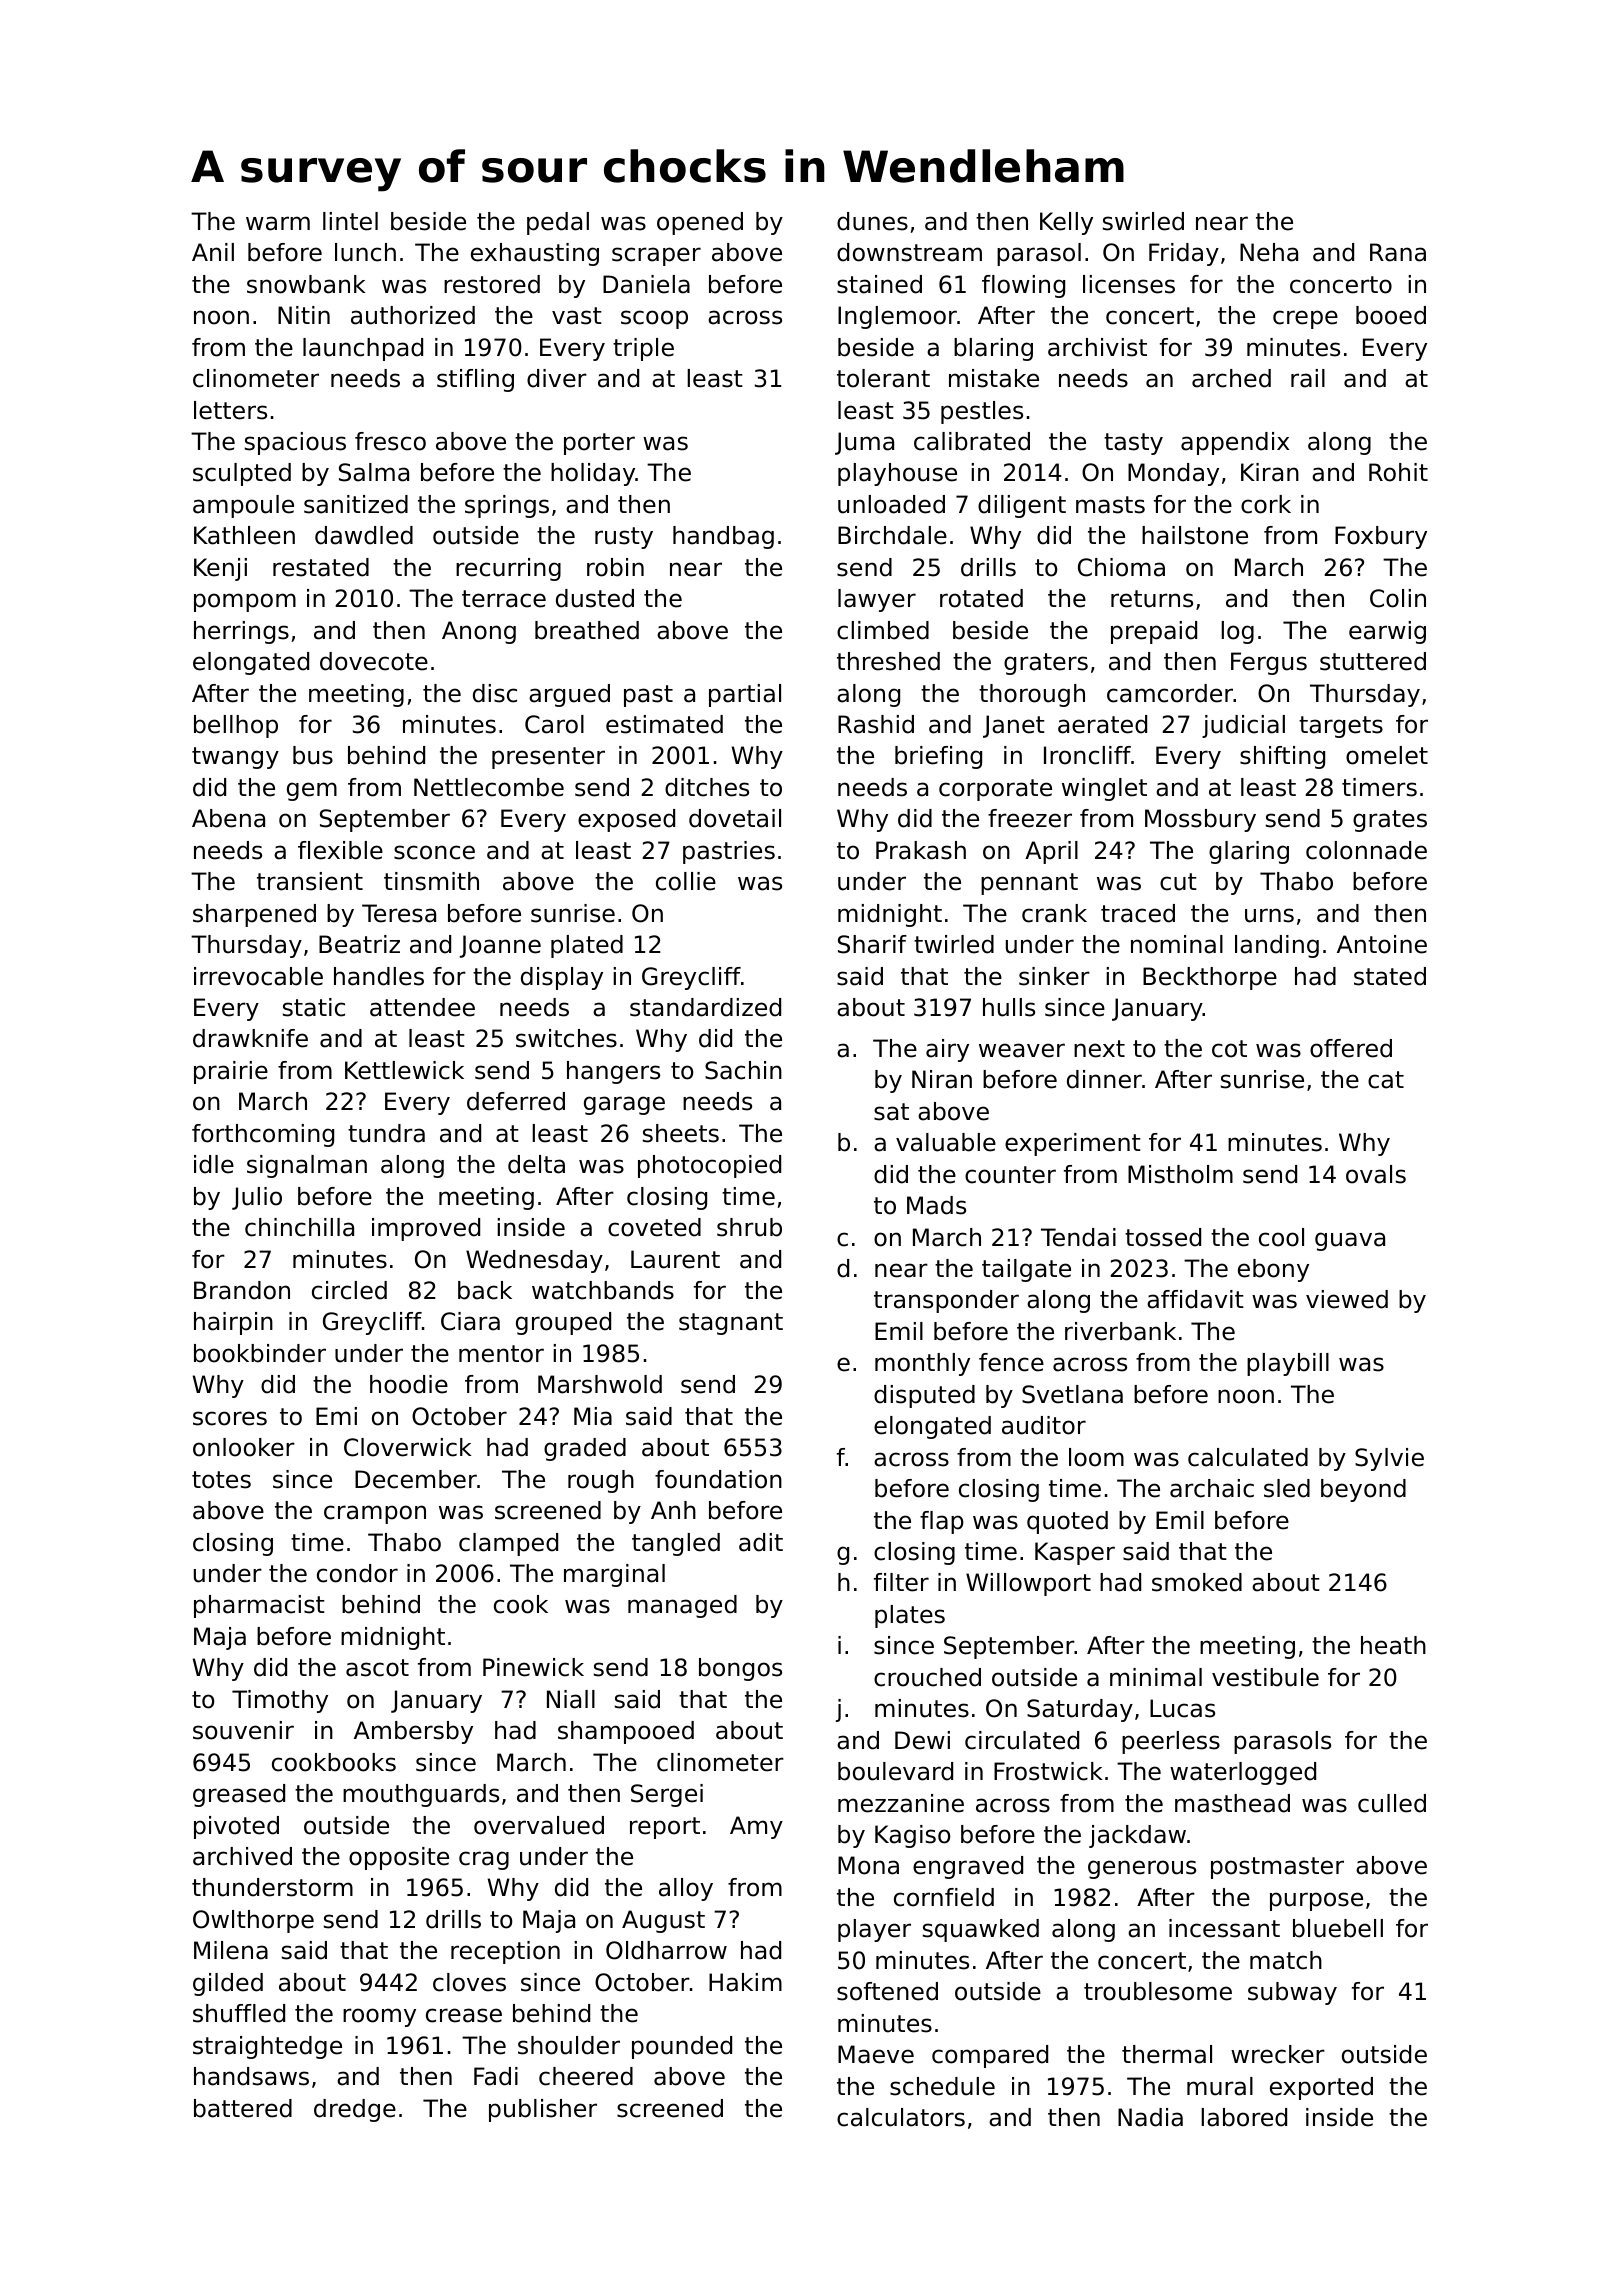 Image resolution: width=1620 pixels, height=2292 pixels. I want to click on colonnade, so click(1366, 850).
